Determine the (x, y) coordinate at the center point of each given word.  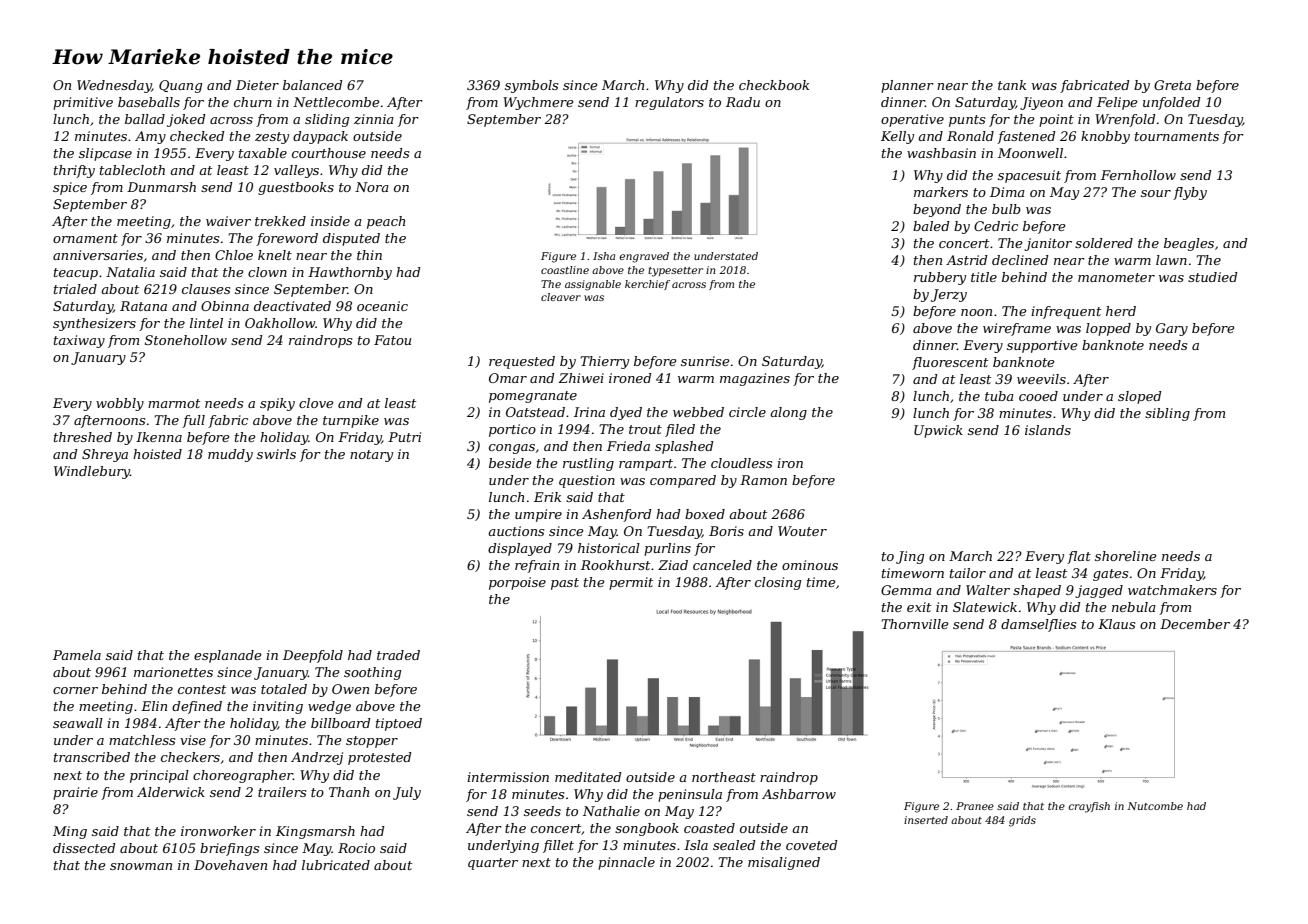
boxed (705, 514)
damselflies (1038, 625)
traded (398, 655)
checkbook (774, 85)
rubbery (940, 278)
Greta (1172, 85)
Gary (1172, 329)
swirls (276, 454)
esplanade (228, 656)
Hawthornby (350, 273)
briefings (229, 849)
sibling (1167, 414)
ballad (145, 119)
